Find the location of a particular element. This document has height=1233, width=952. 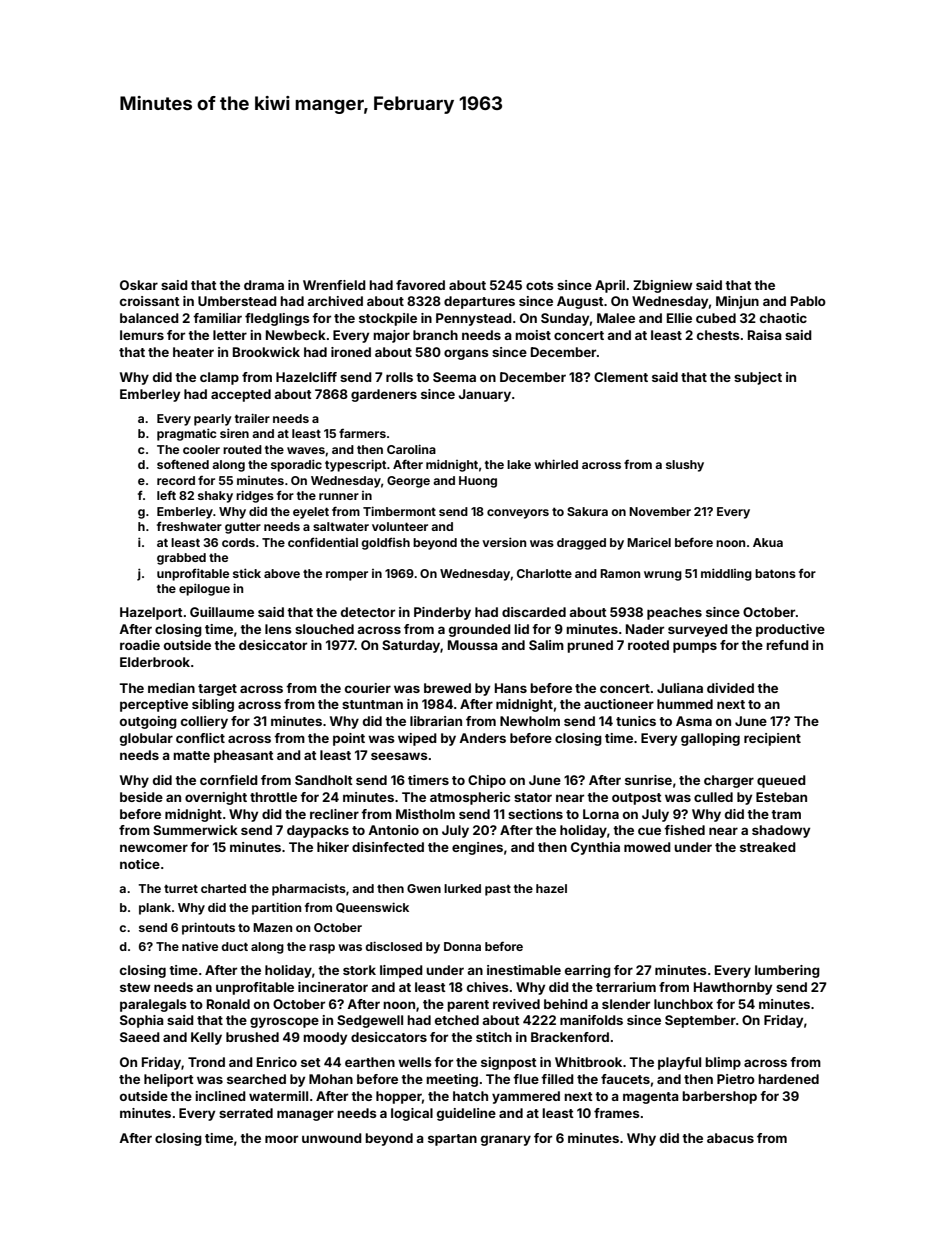

inclined is located at coordinates (220, 1096).
